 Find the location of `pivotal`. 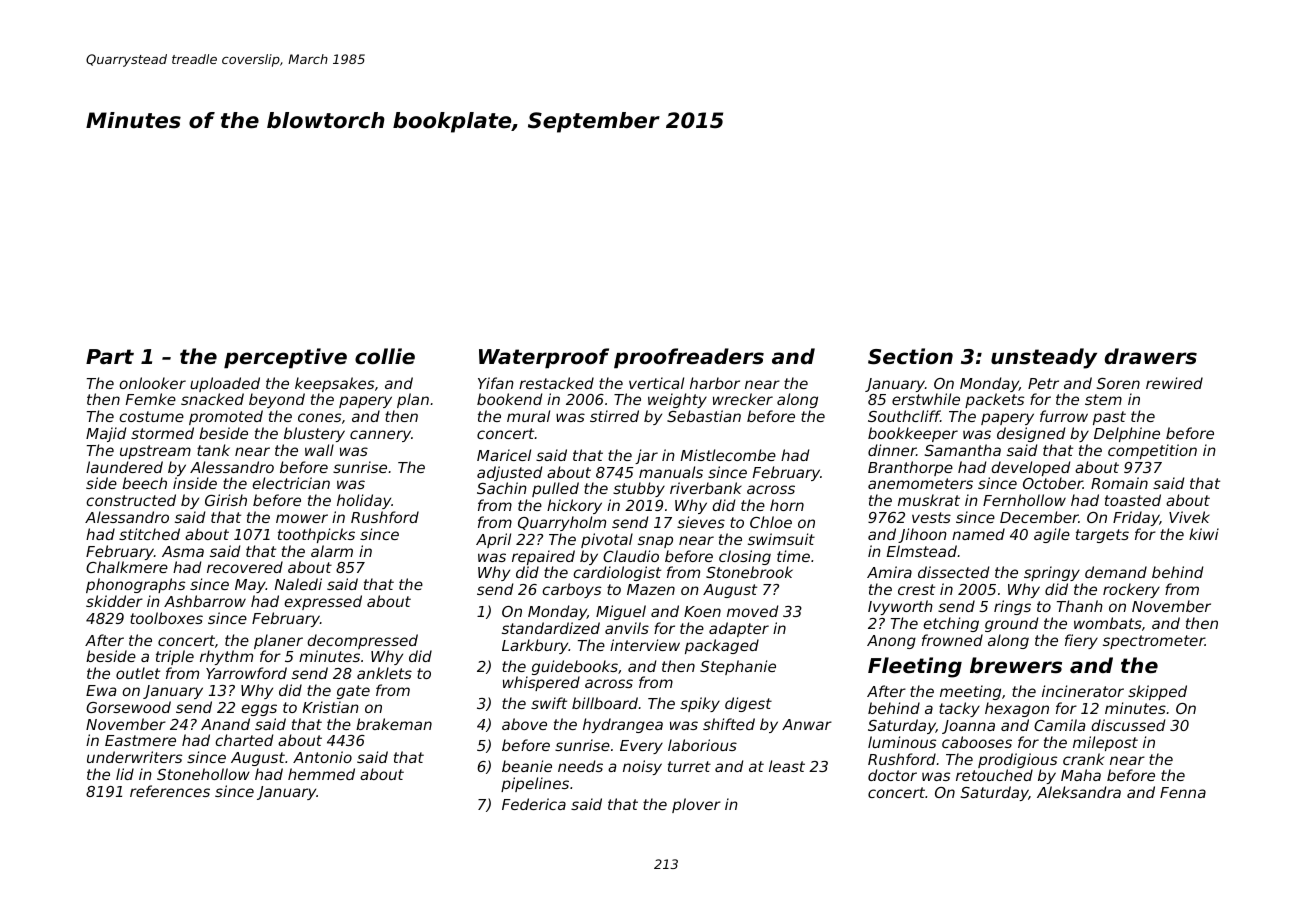

pivotal is located at coordinates (607, 540).
